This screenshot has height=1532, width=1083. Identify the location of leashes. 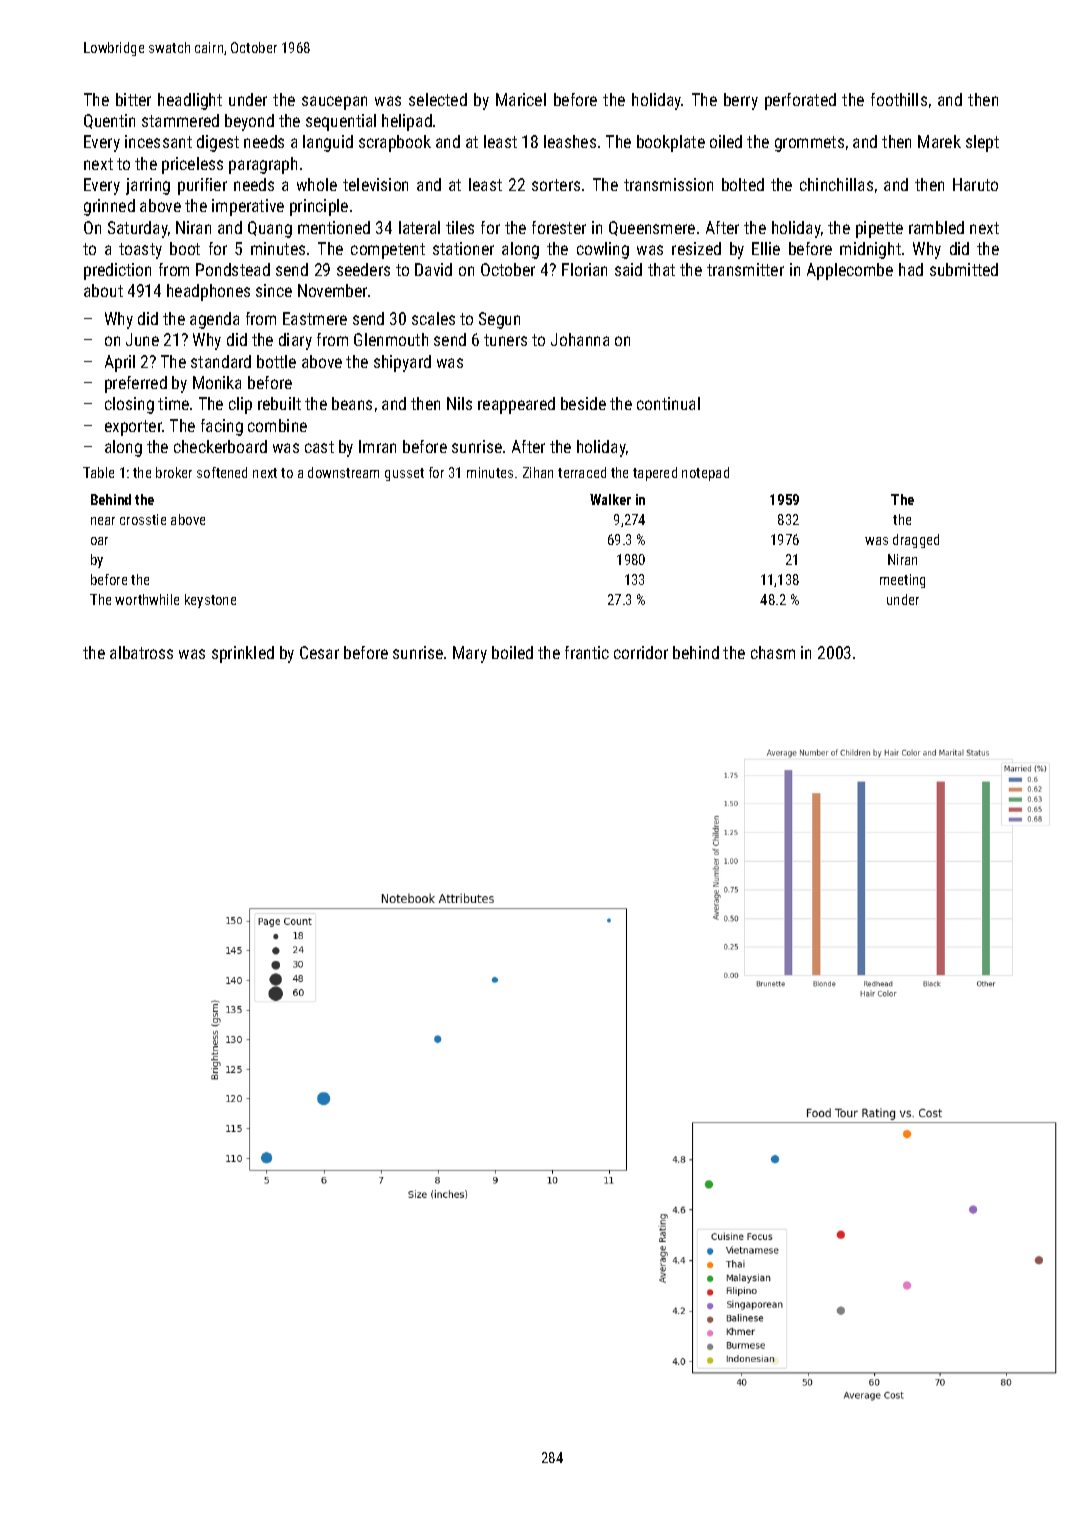
(570, 141).
